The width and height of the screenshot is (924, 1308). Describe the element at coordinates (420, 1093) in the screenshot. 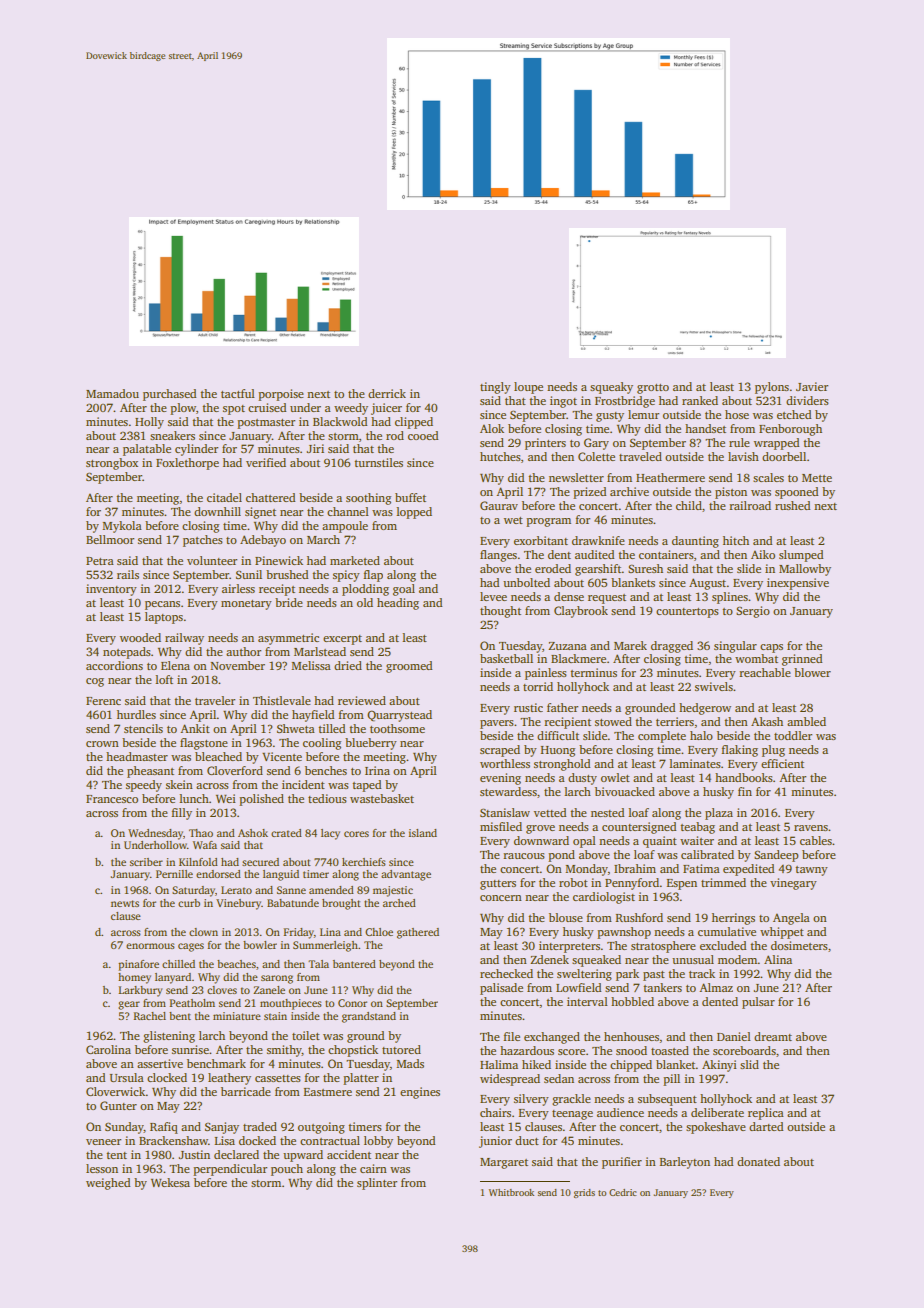

I see `engines` at that location.
